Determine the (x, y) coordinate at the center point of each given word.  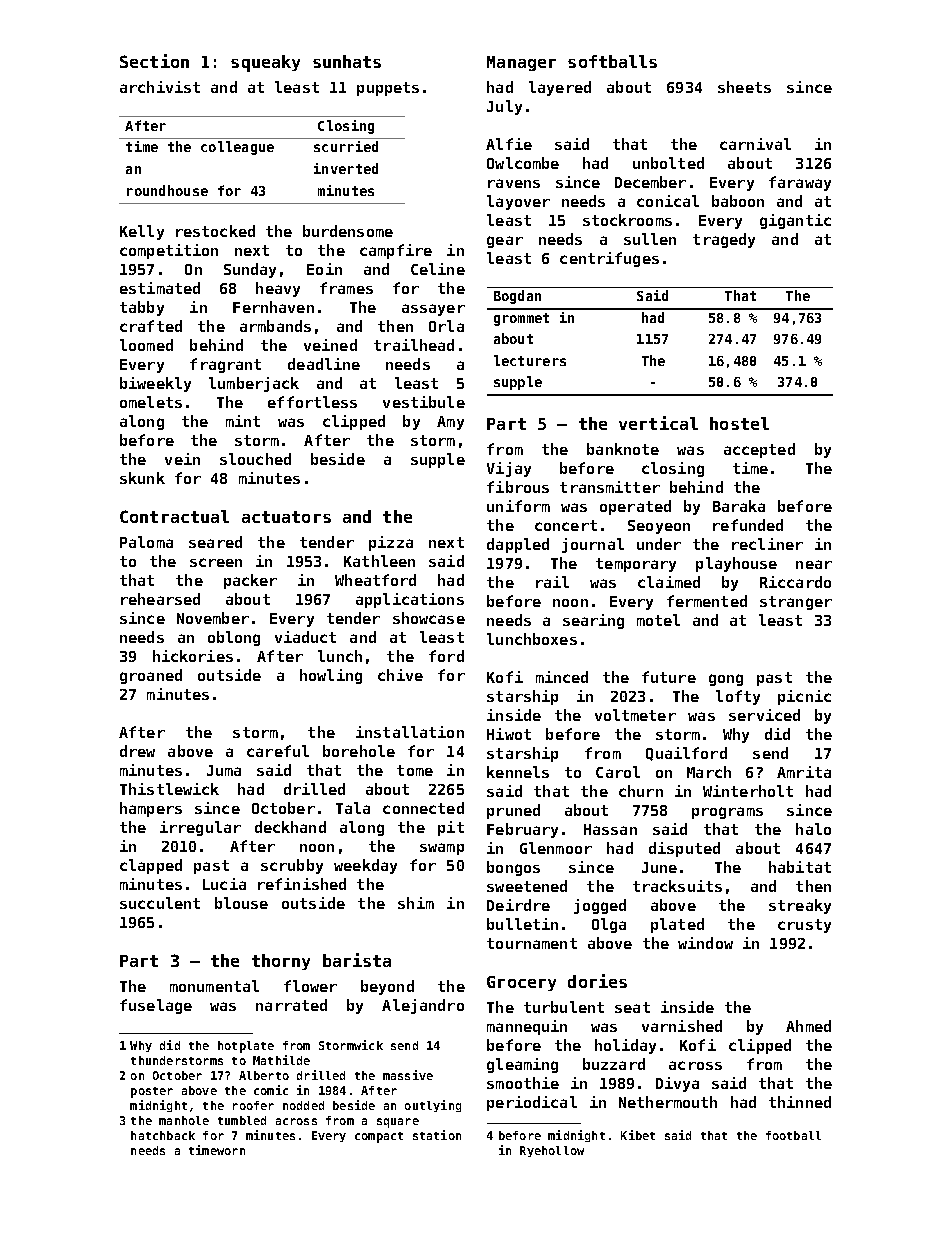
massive (408, 1075)
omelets (151, 402)
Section (154, 61)
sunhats (347, 61)
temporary (636, 565)
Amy (450, 423)
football (793, 1135)
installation (410, 732)
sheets (744, 87)
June (659, 867)
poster (152, 1092)
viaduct (305, 637)
